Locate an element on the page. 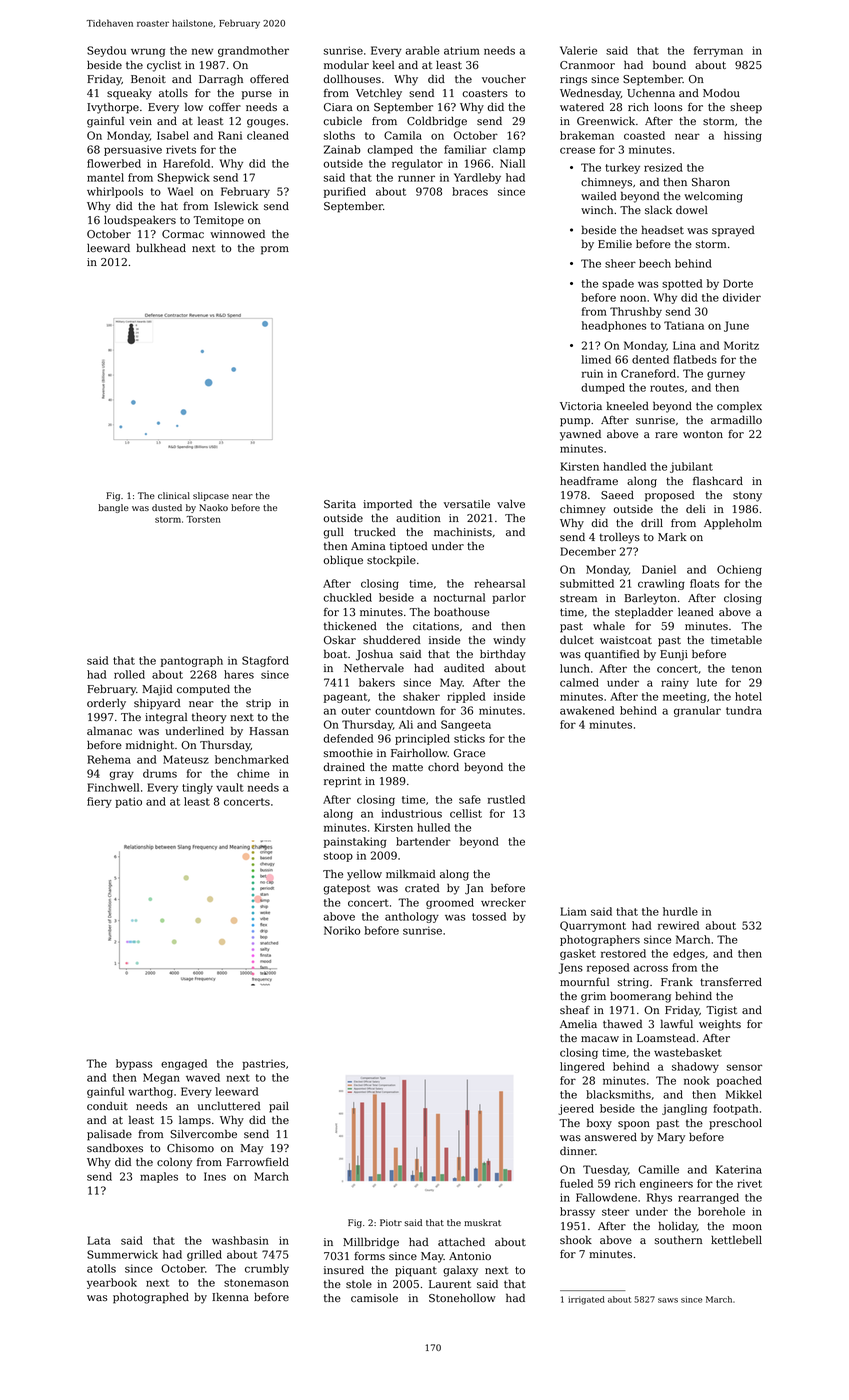 This image has width=849, height=1400. Stonehollow is located at coordinates (462, 1297).
